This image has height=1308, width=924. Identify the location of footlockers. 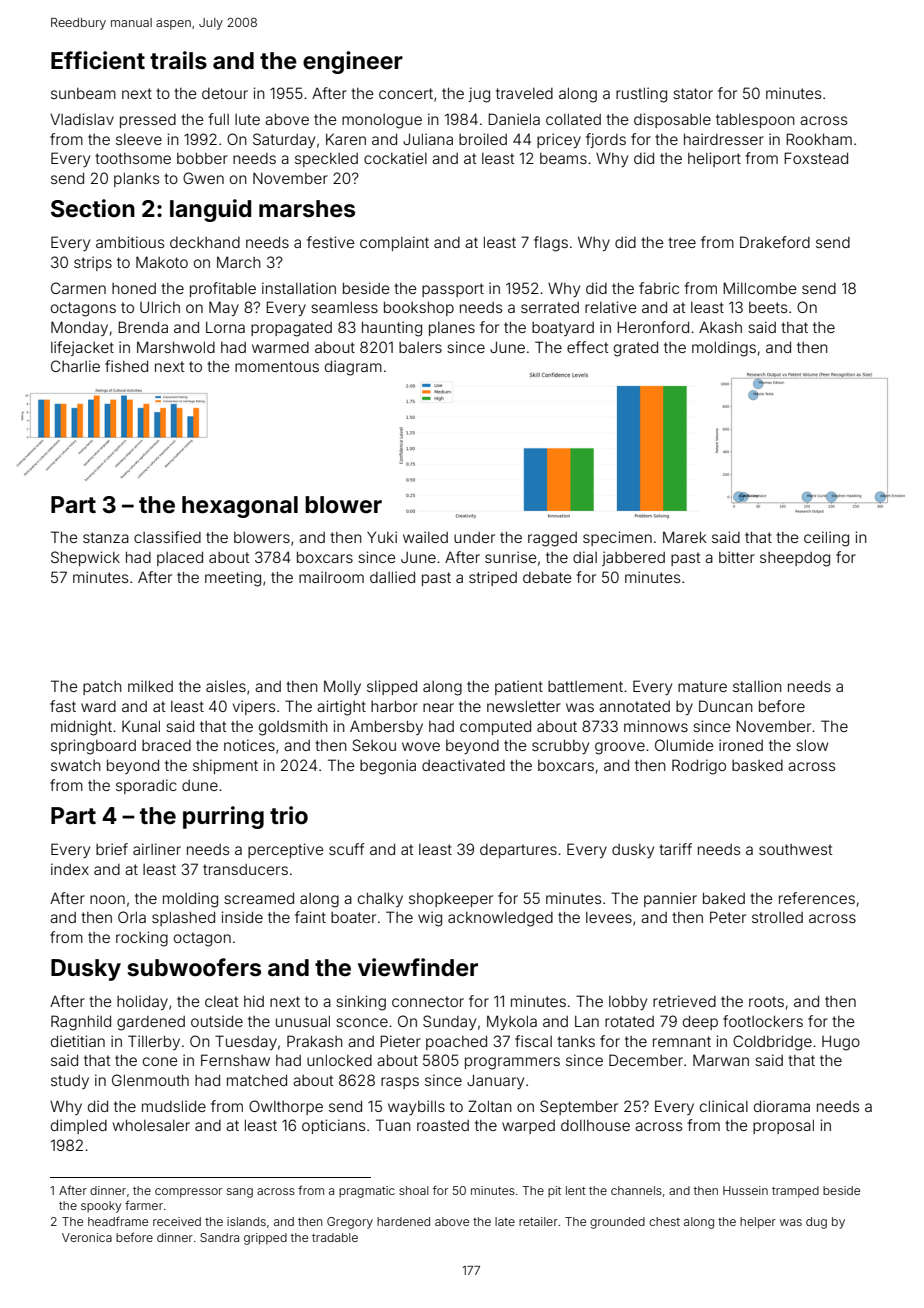
(763, 1021).
